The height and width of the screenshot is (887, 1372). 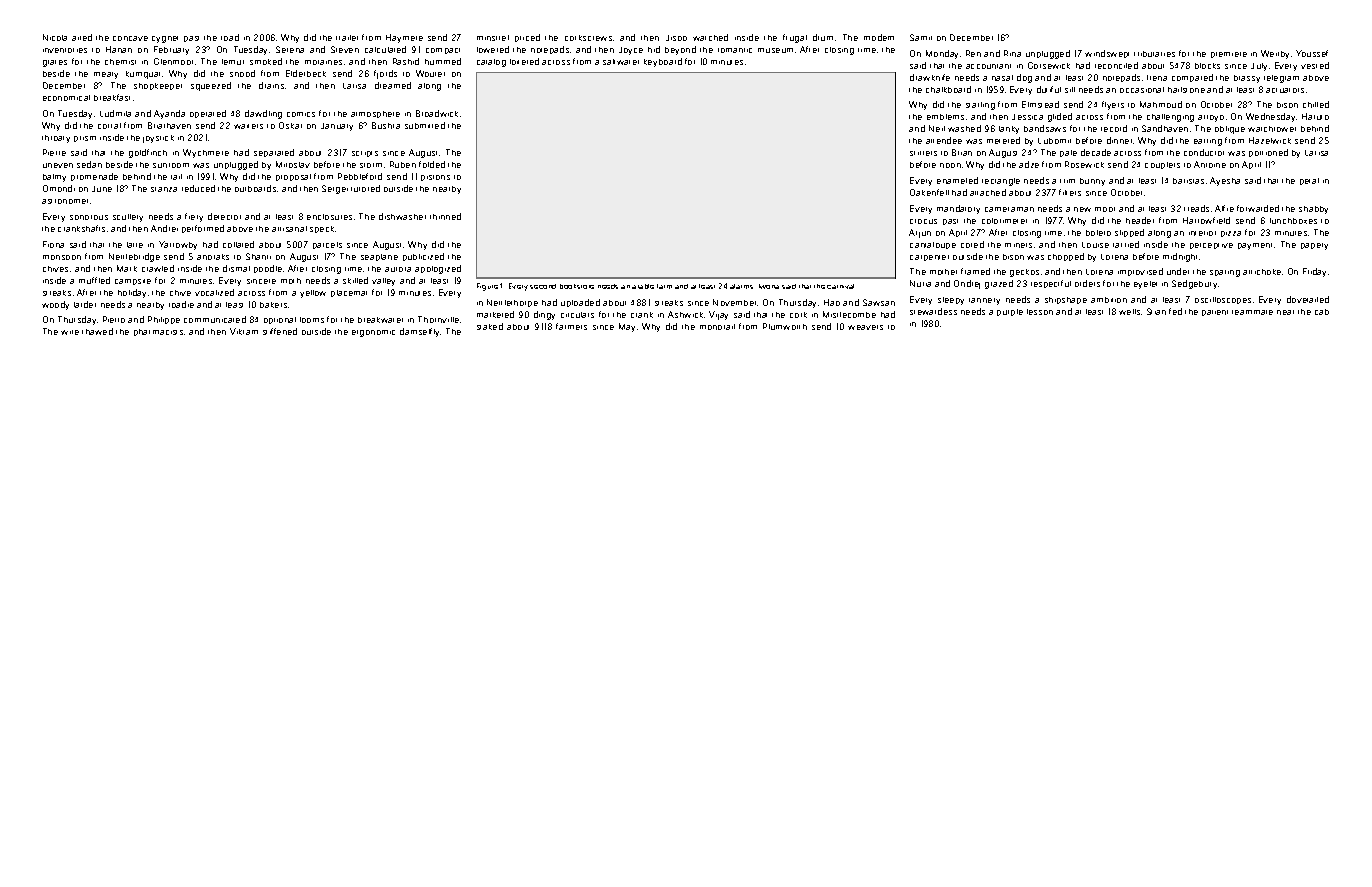 I want to click on actuators, so click(x=1285, y=90).
